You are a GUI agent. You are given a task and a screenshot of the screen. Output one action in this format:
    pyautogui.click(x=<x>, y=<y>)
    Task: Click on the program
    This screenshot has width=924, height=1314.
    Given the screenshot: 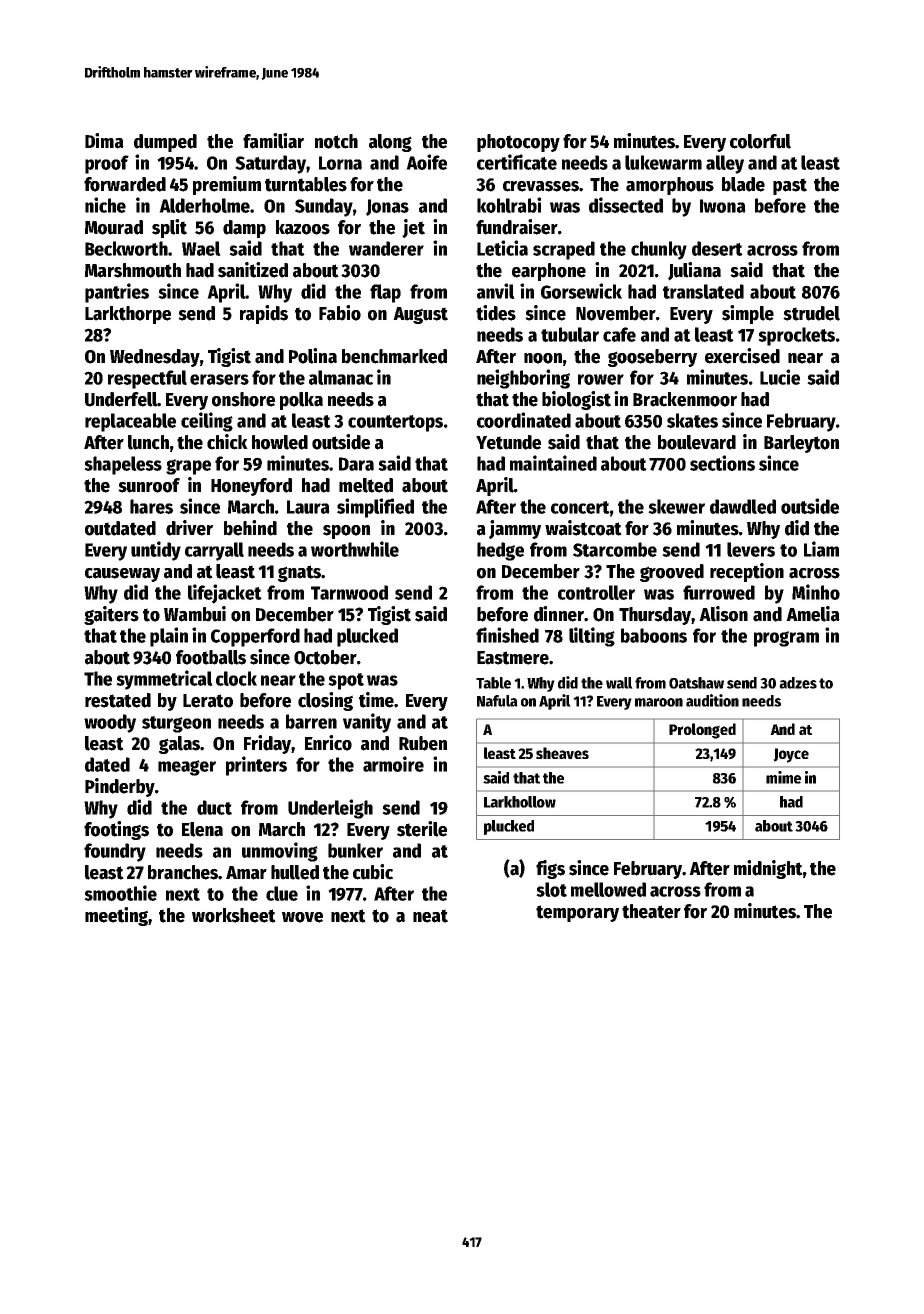 What is the action you would take?
    pyautogui.click(x=786, y=639)
